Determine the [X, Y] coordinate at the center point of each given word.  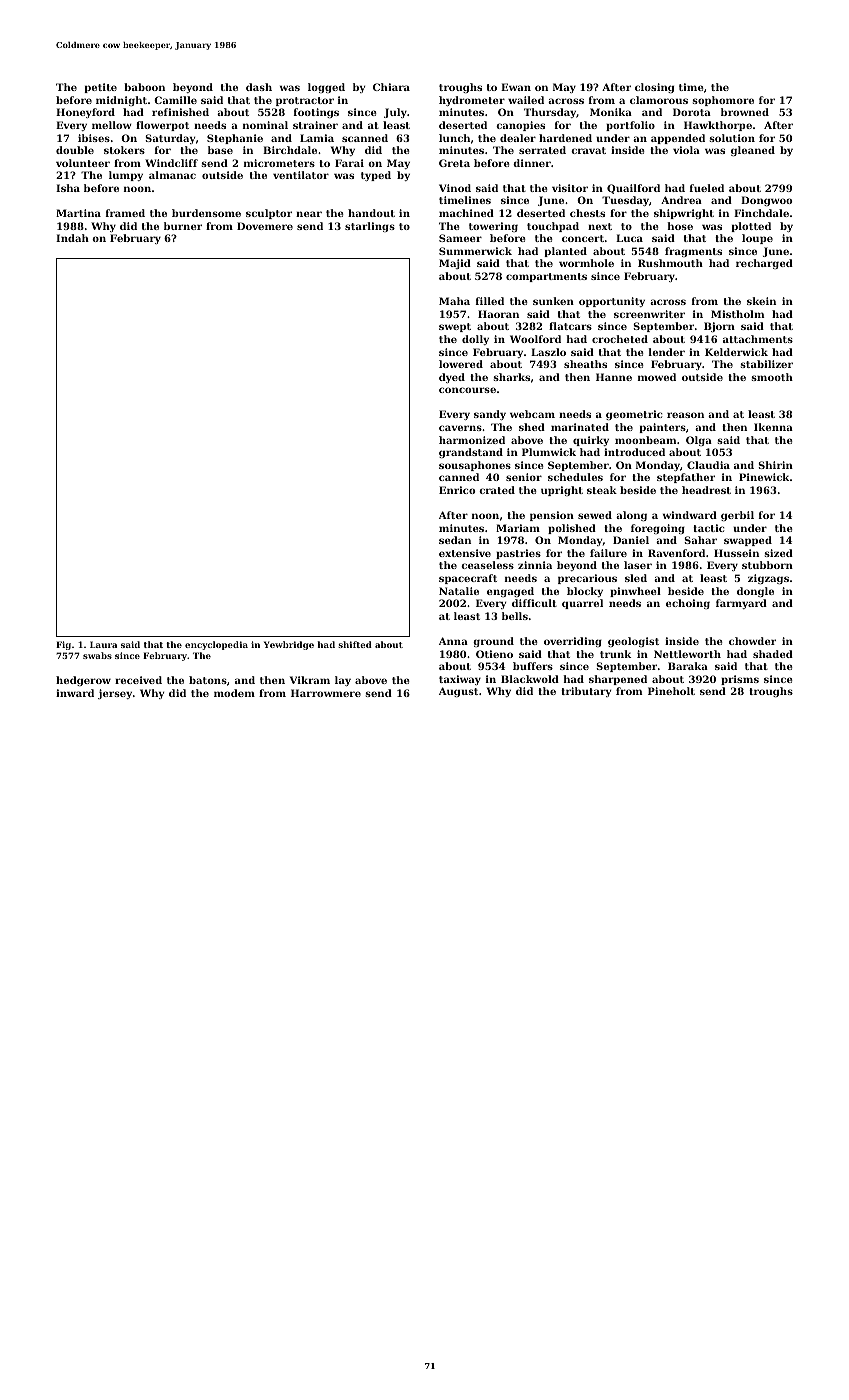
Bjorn [719, 327]
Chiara [391, 87]
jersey [115, 694]
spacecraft [468, 579]
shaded [773, 654]
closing [654, 88]
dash [259, 87]
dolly [475, 340]
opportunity [612, 302]
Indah [72, 238]
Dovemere [265, 226]
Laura [103, 644]
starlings [370, 227]
